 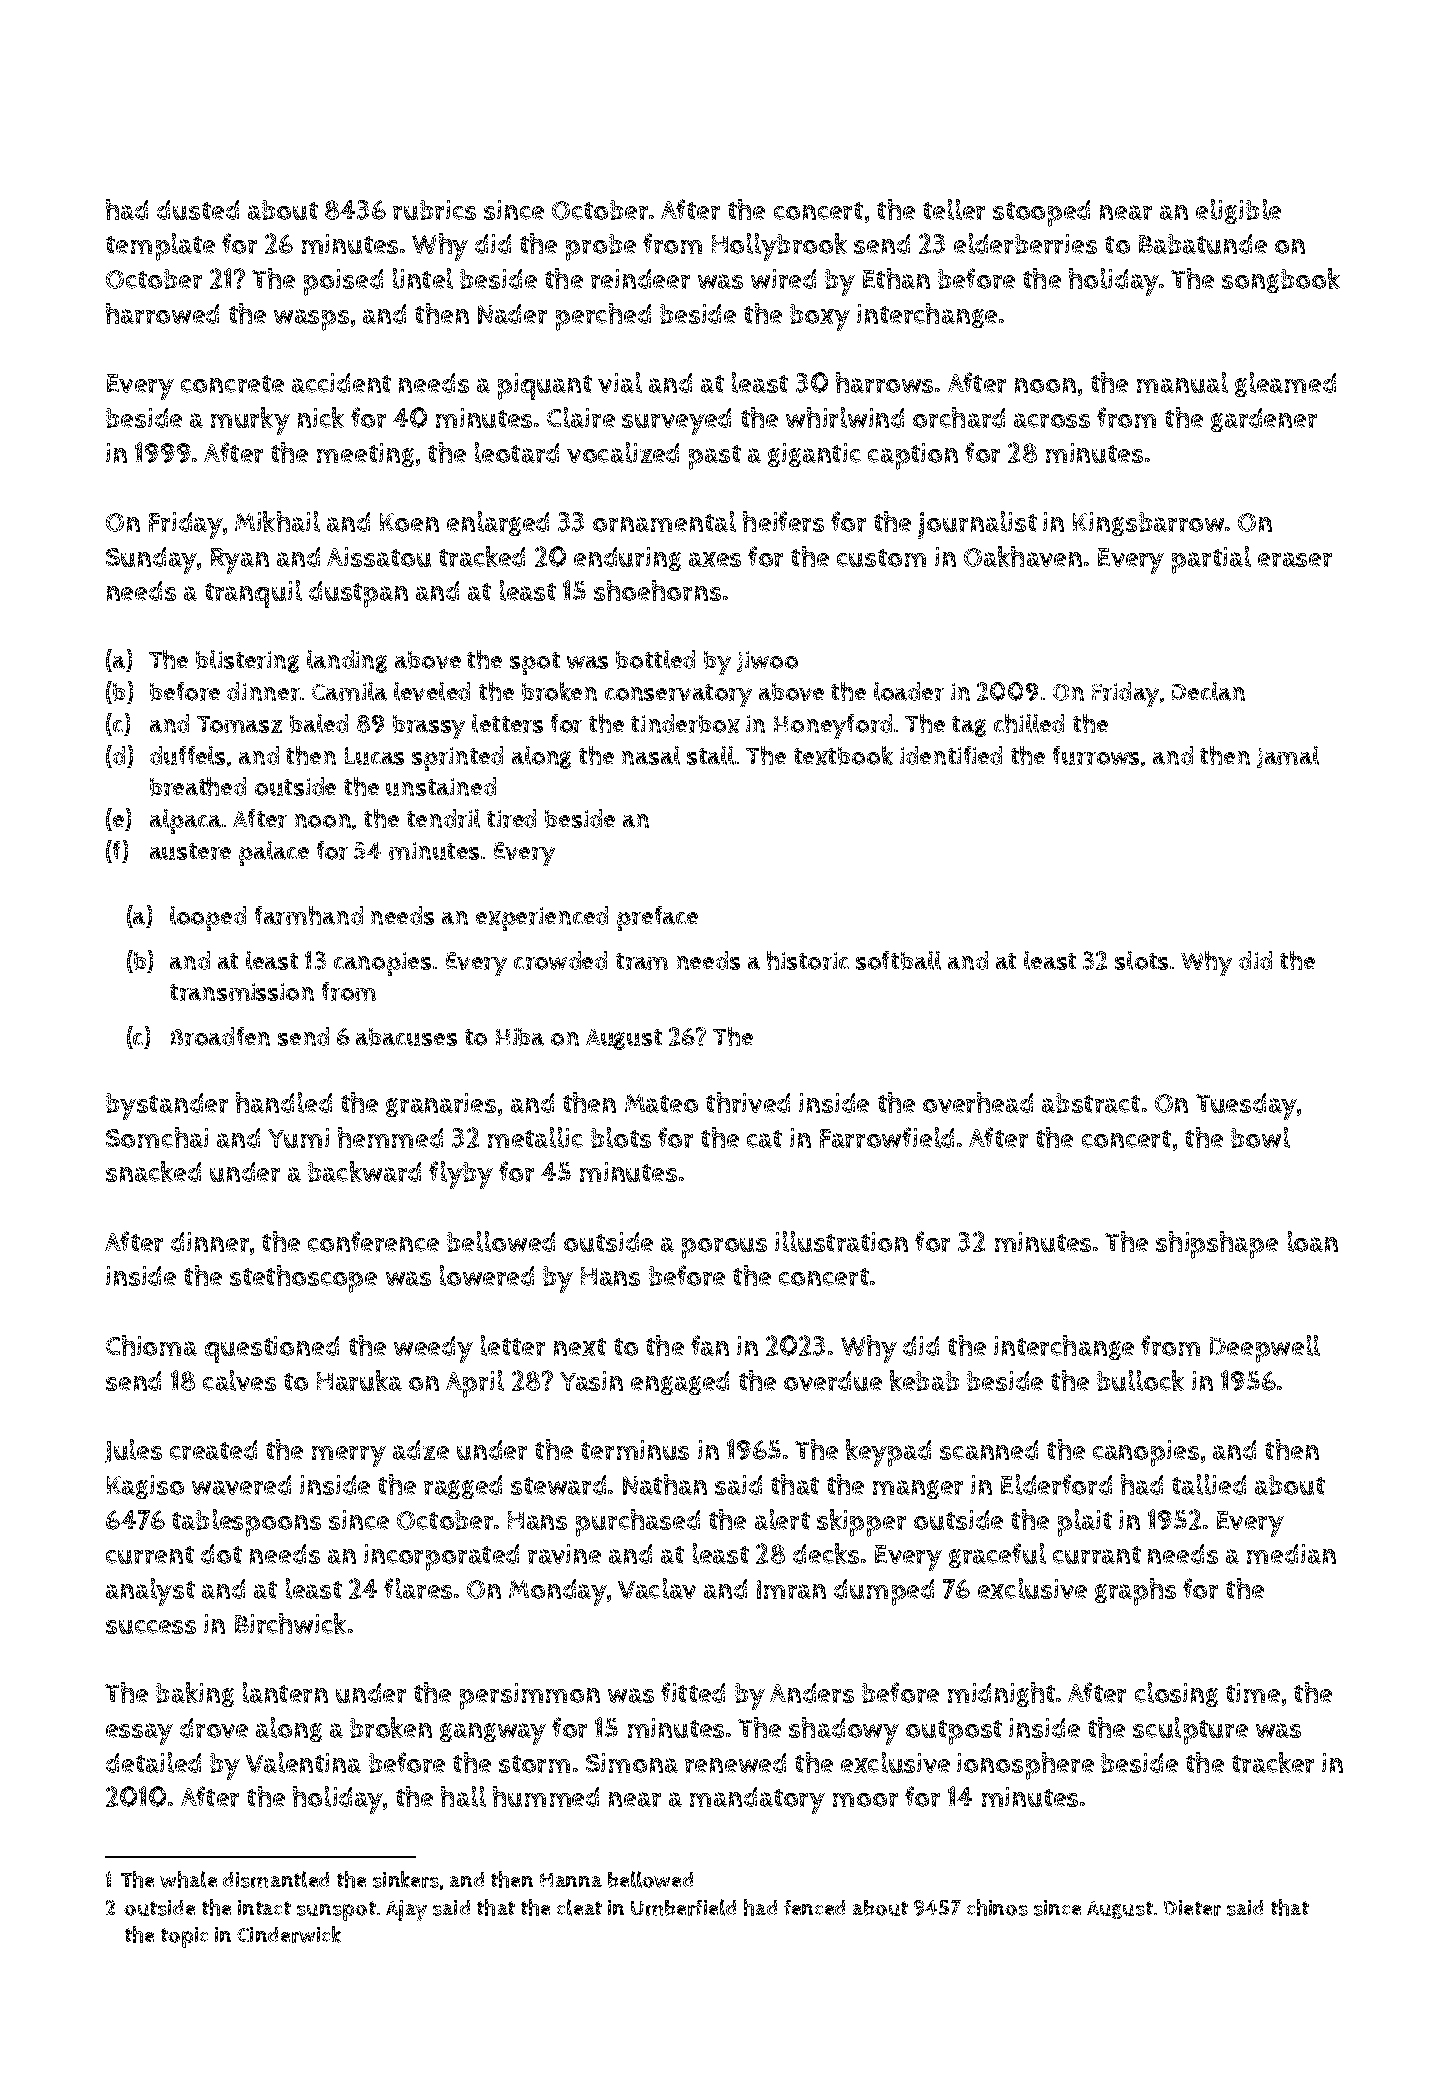 What do you see at coordinates (1190, 1731) in the image?
I see `sculpture` at bounding box center [1190, 1731].
